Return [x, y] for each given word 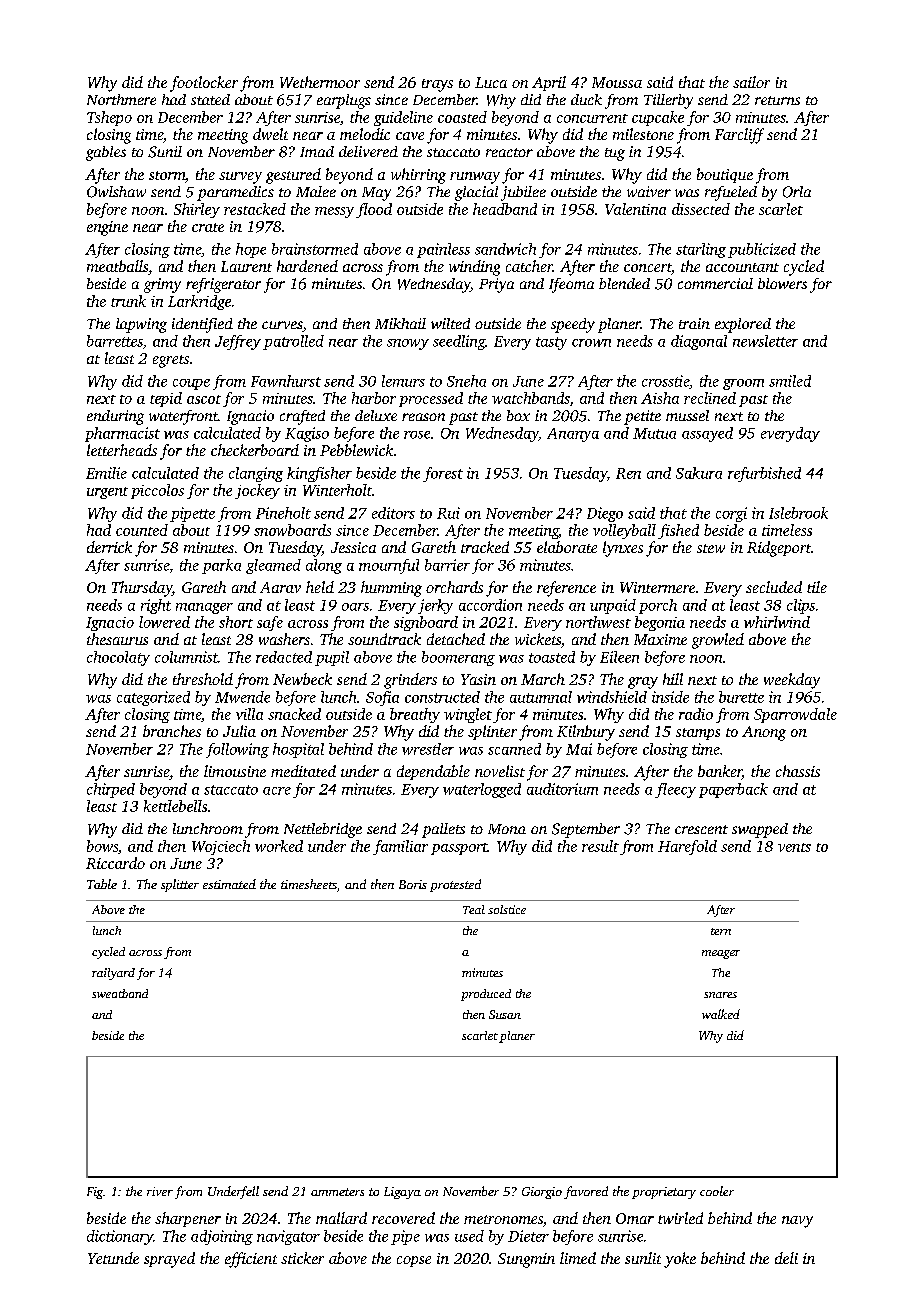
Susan [505, 1014]
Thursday [142, 589]
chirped [111, 790]
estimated [229, 884]
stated [210, 99]
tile [817, 587]
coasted [462, 117]
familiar [400, 847]
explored [743, 325]
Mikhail [400, 323]
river [160, 1191]
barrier [447, 565]
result [600, 846]
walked [721, 1014]
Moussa [617, 82]
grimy [162, 285]
